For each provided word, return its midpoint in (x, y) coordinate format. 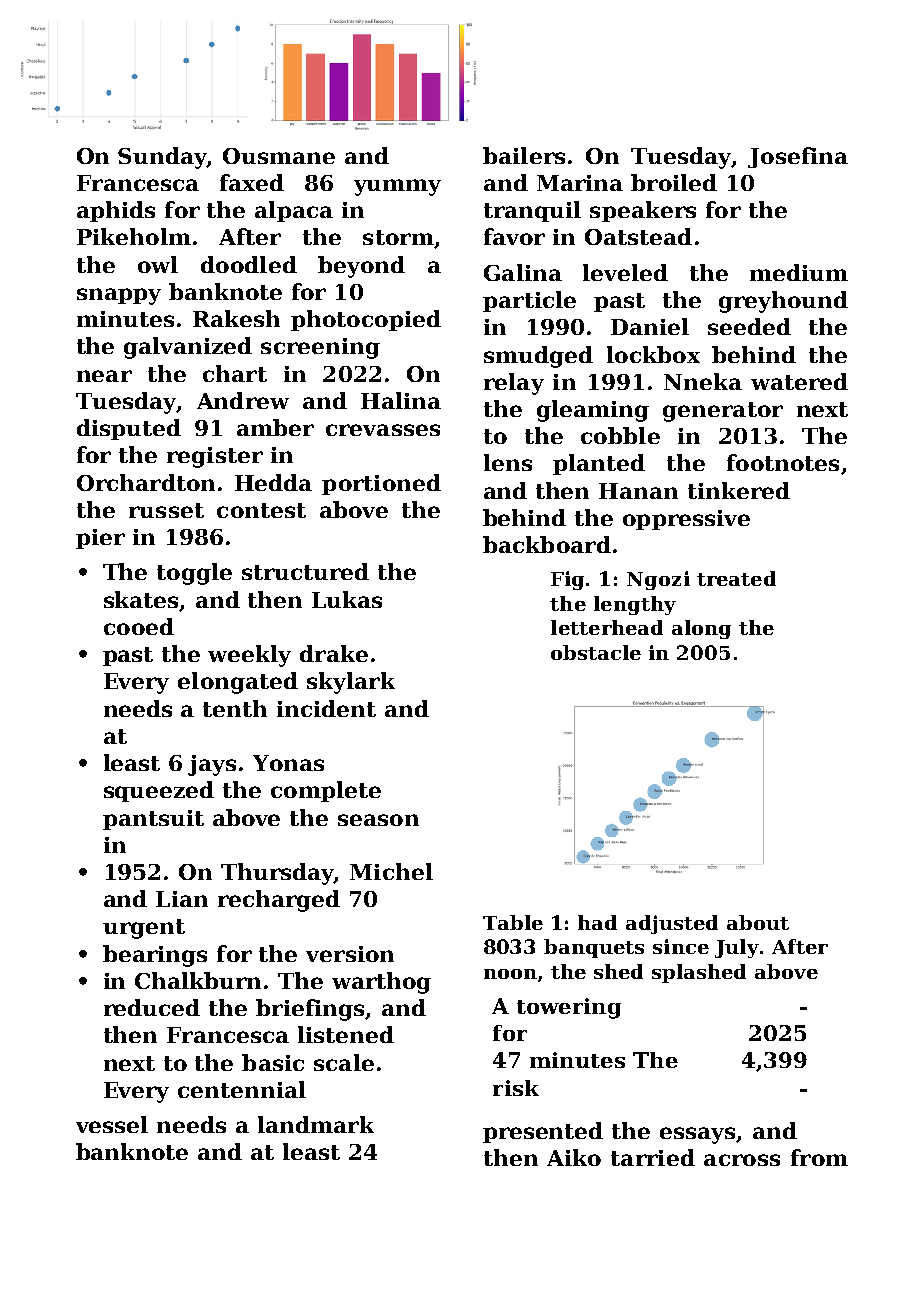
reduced (152, 1007)
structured (305, 571)
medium (799, 272)
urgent (144, 929)
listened (346, 1034)
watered (799, 381)
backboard (547, 544)
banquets (594, 948)
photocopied (366, 320)
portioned (381, 484)
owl (158, 264)
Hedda (273, 482)
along (701, 629)
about (758, 922)
